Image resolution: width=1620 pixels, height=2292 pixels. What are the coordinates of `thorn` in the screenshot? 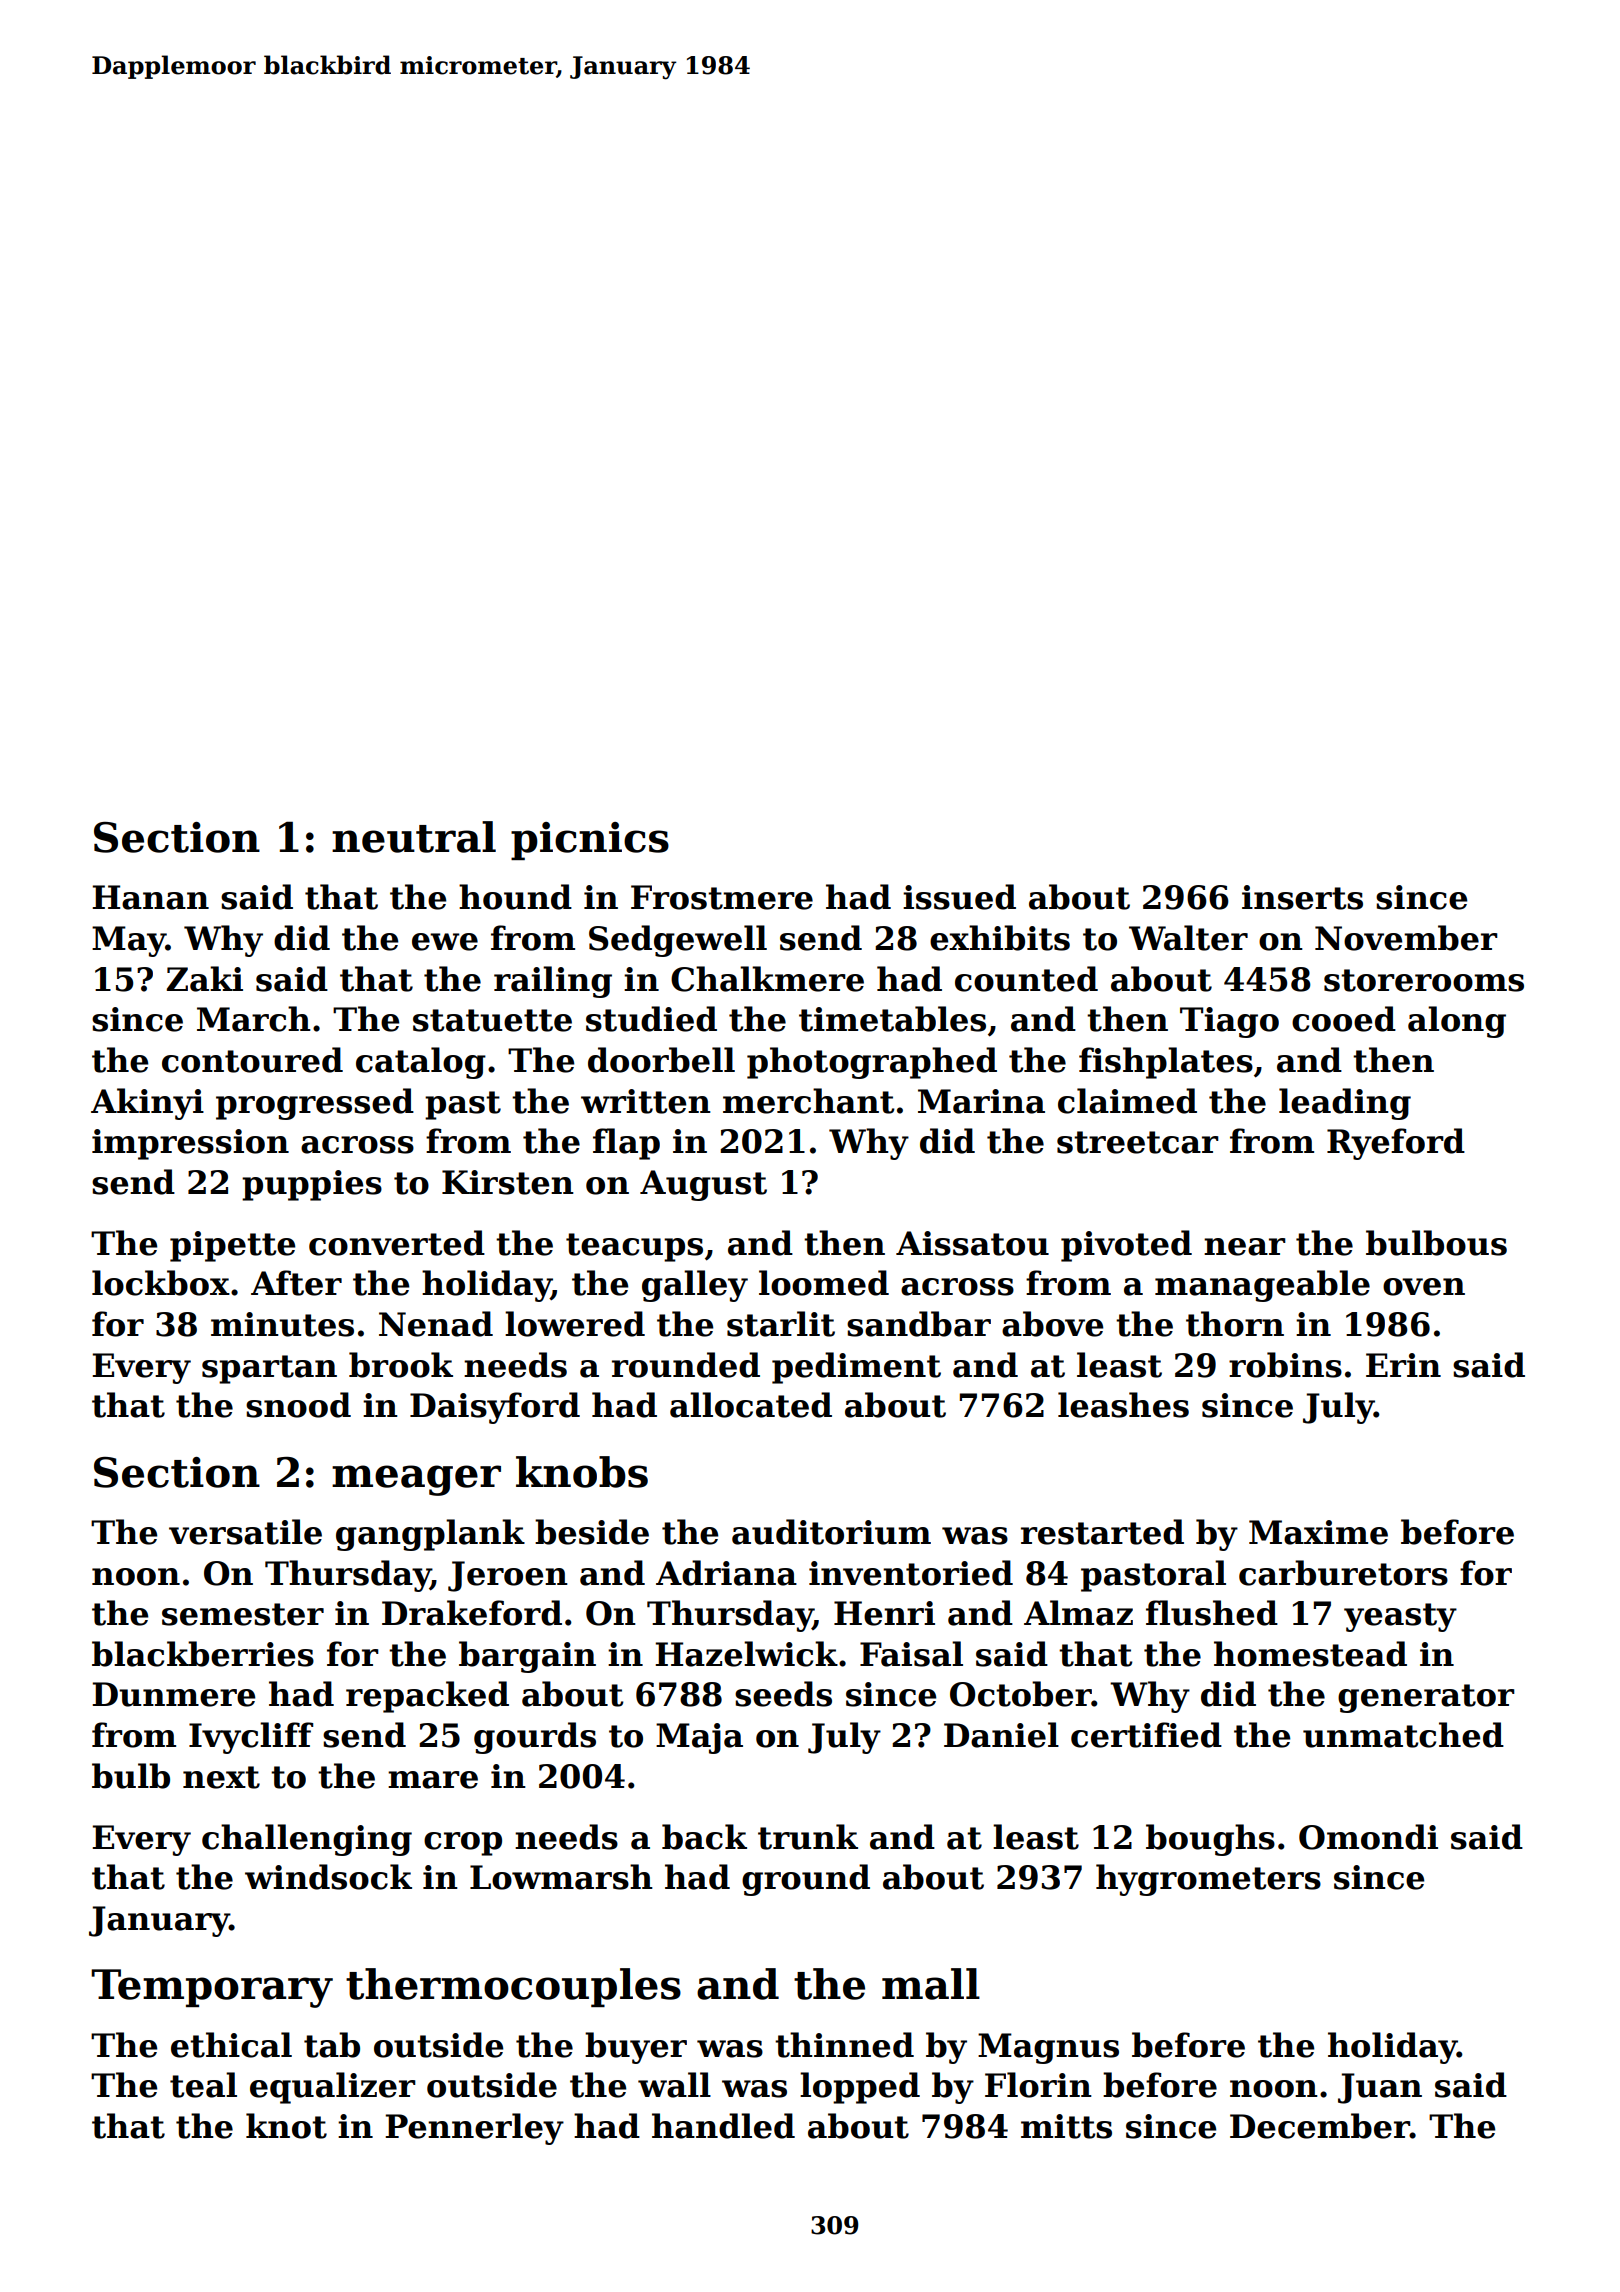 It's located at (1235, 1324).
